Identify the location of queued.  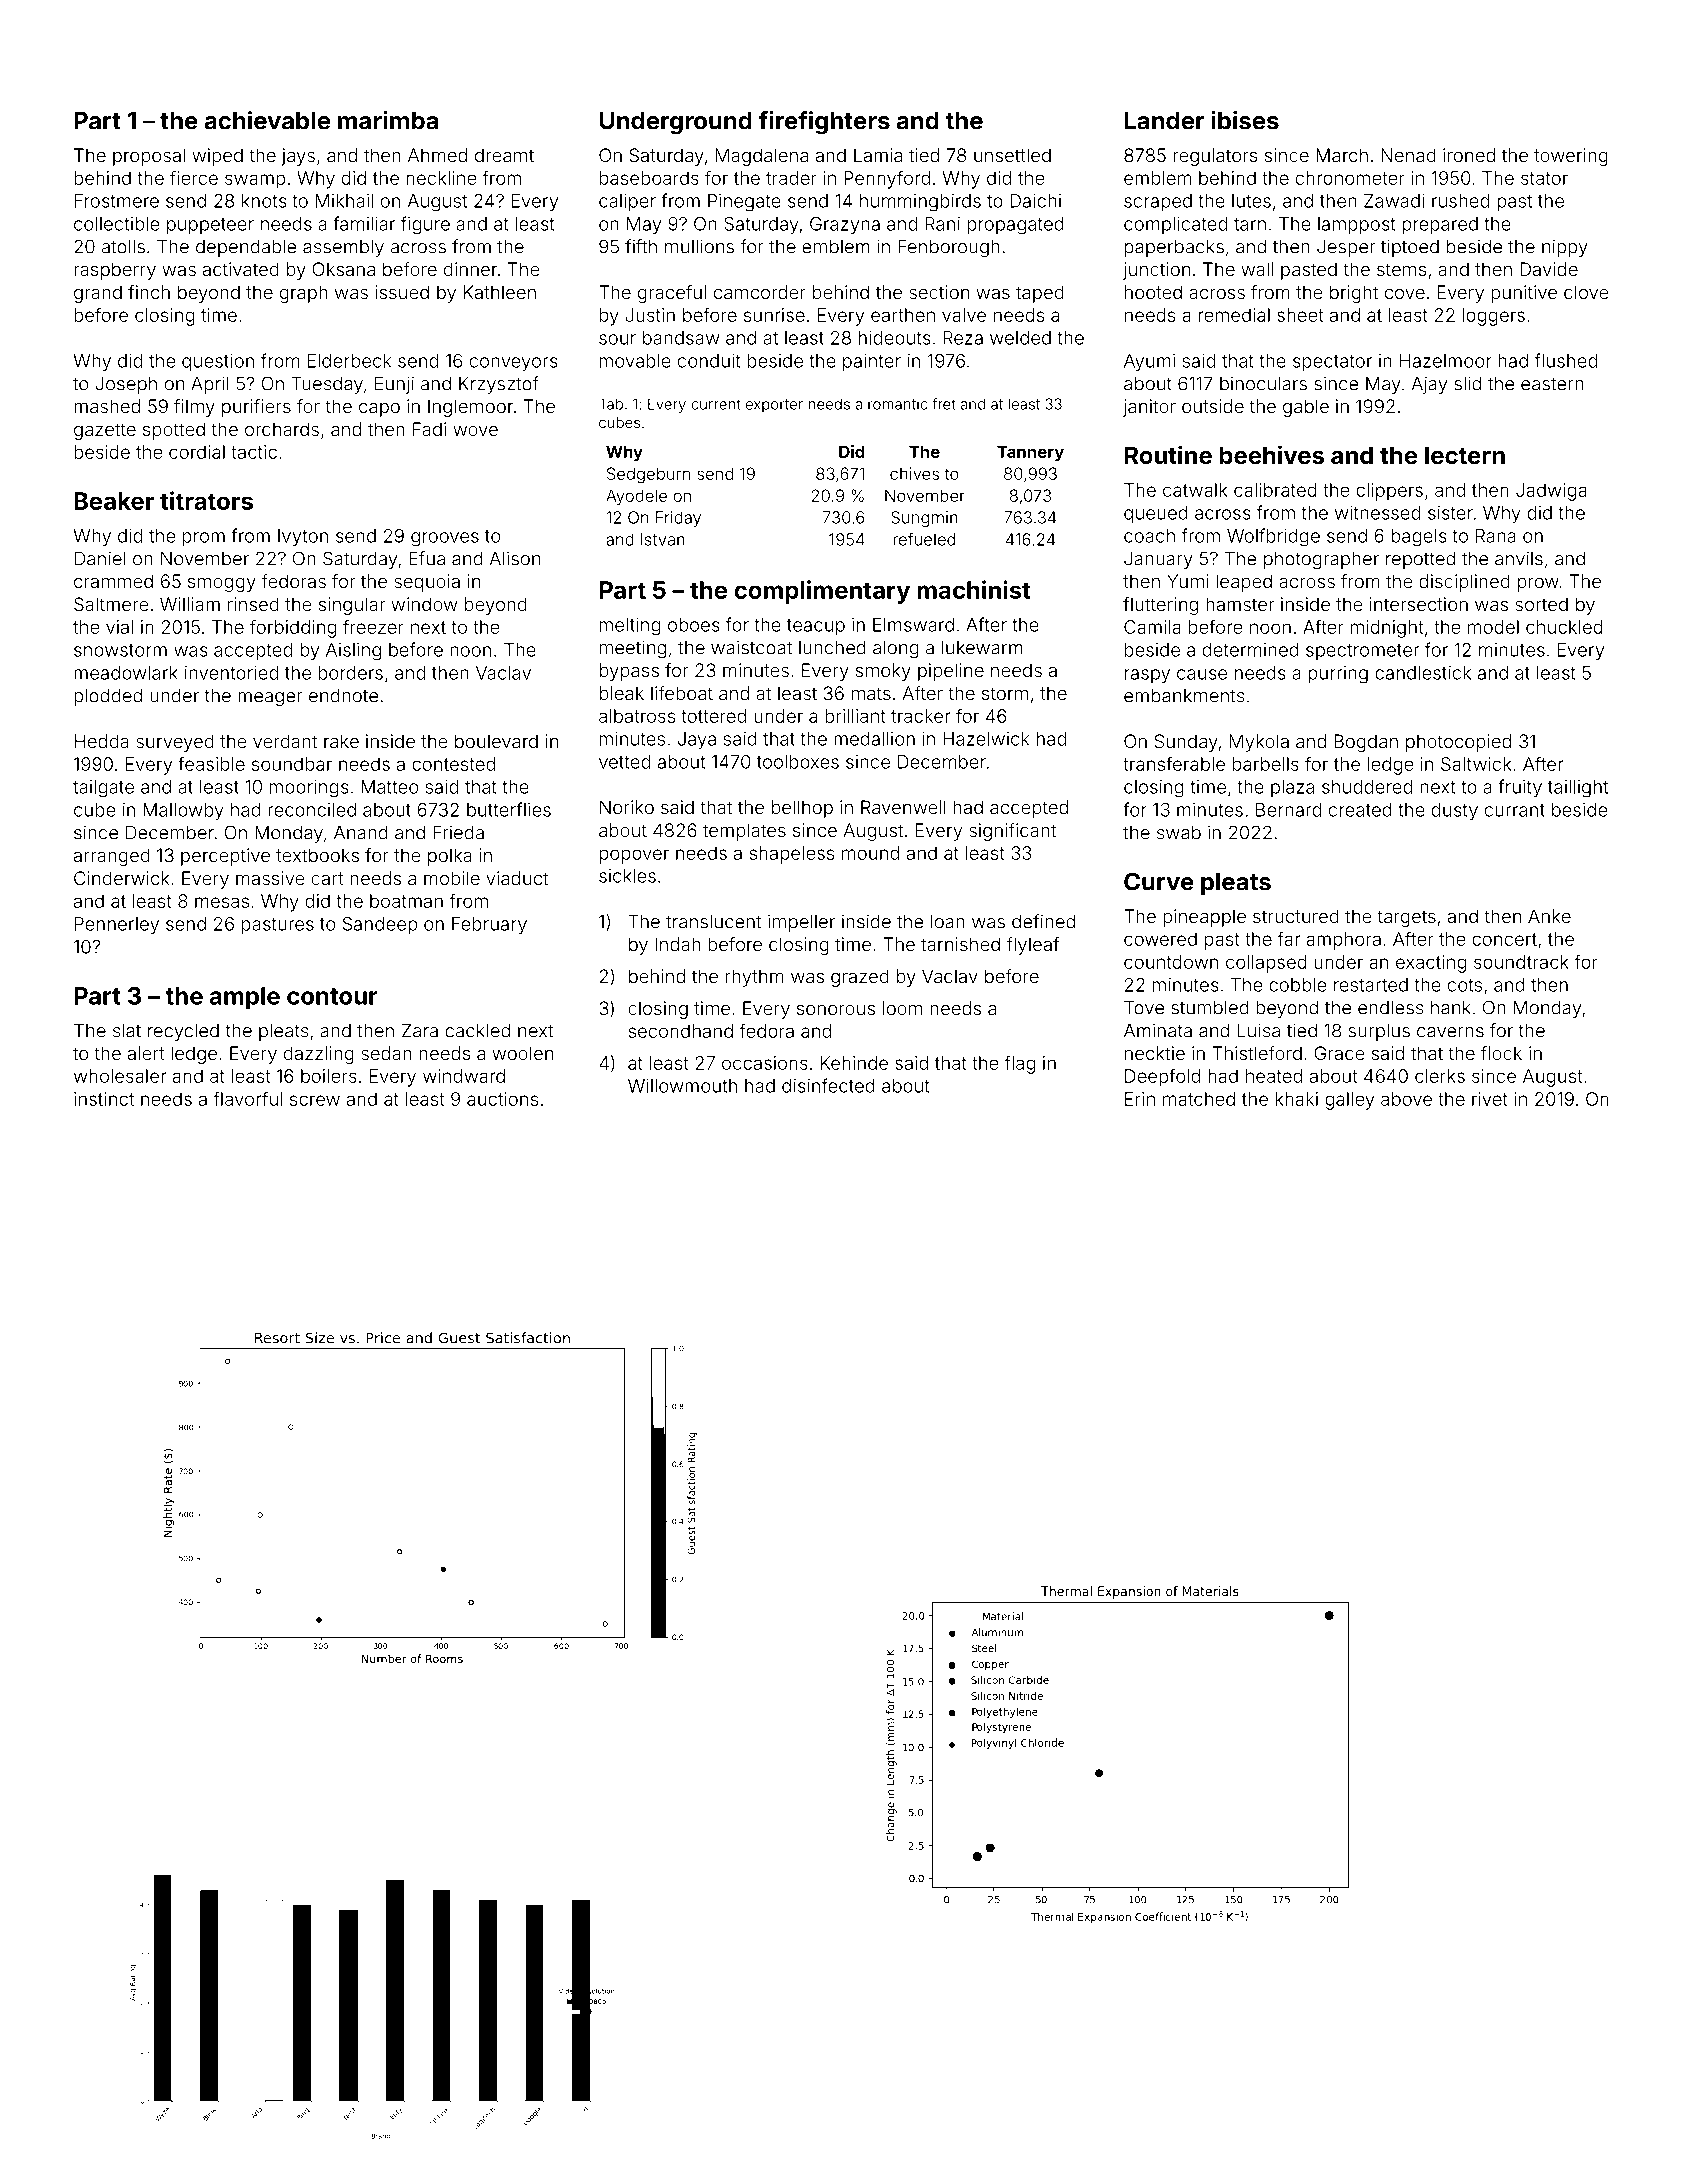
(1156, 514).
